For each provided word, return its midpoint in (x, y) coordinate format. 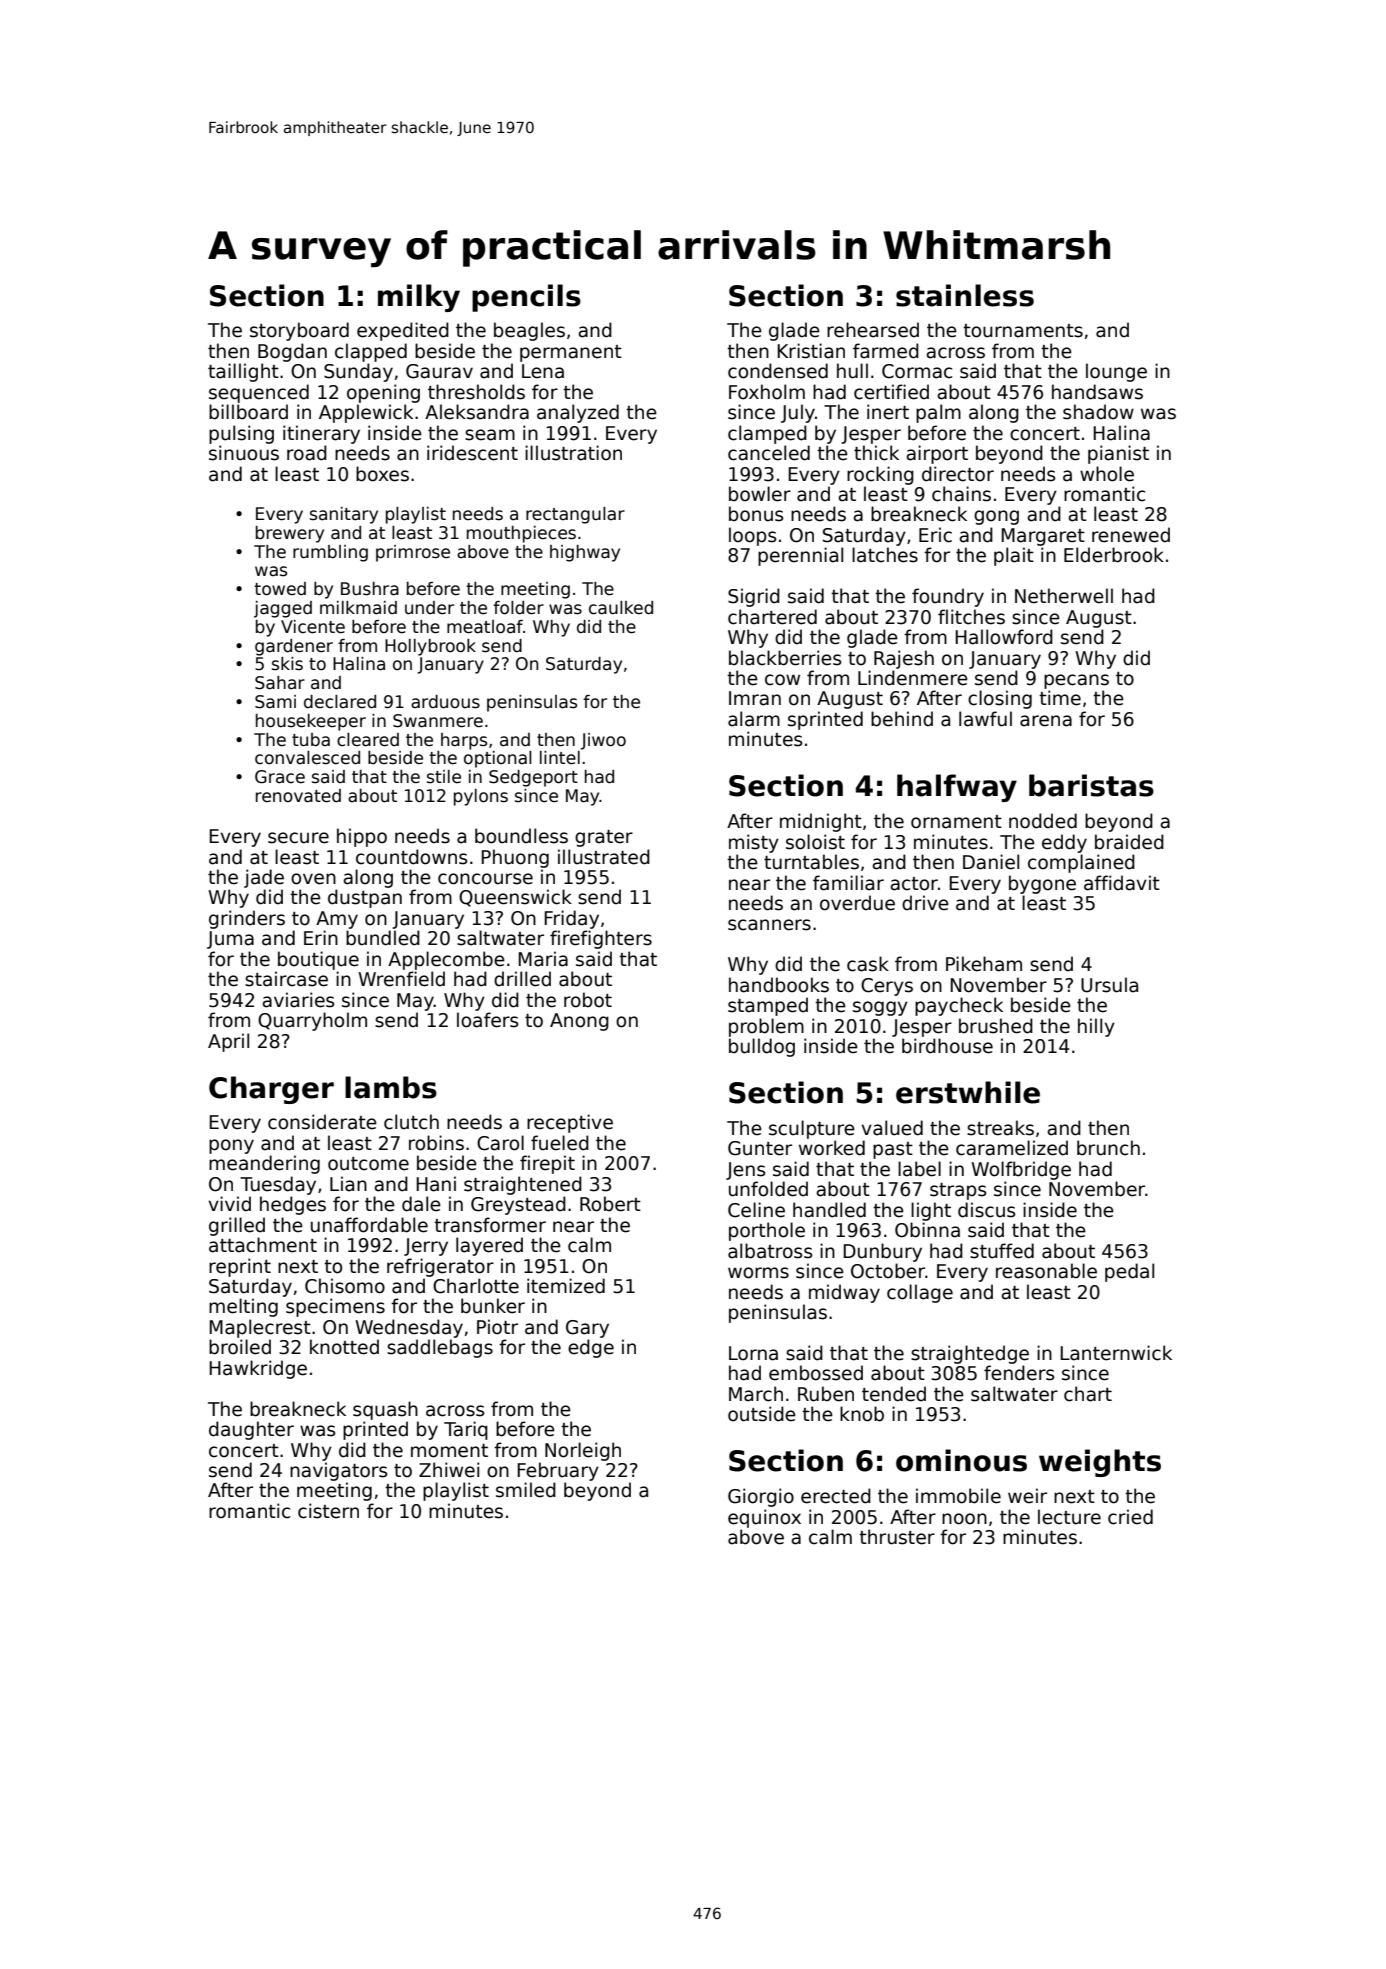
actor (914, 884)
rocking (880, 475)
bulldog (762, 1047)
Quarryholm (312, 1021)
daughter (251, 1430)
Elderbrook (1114, 555)
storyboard (299, 331)
